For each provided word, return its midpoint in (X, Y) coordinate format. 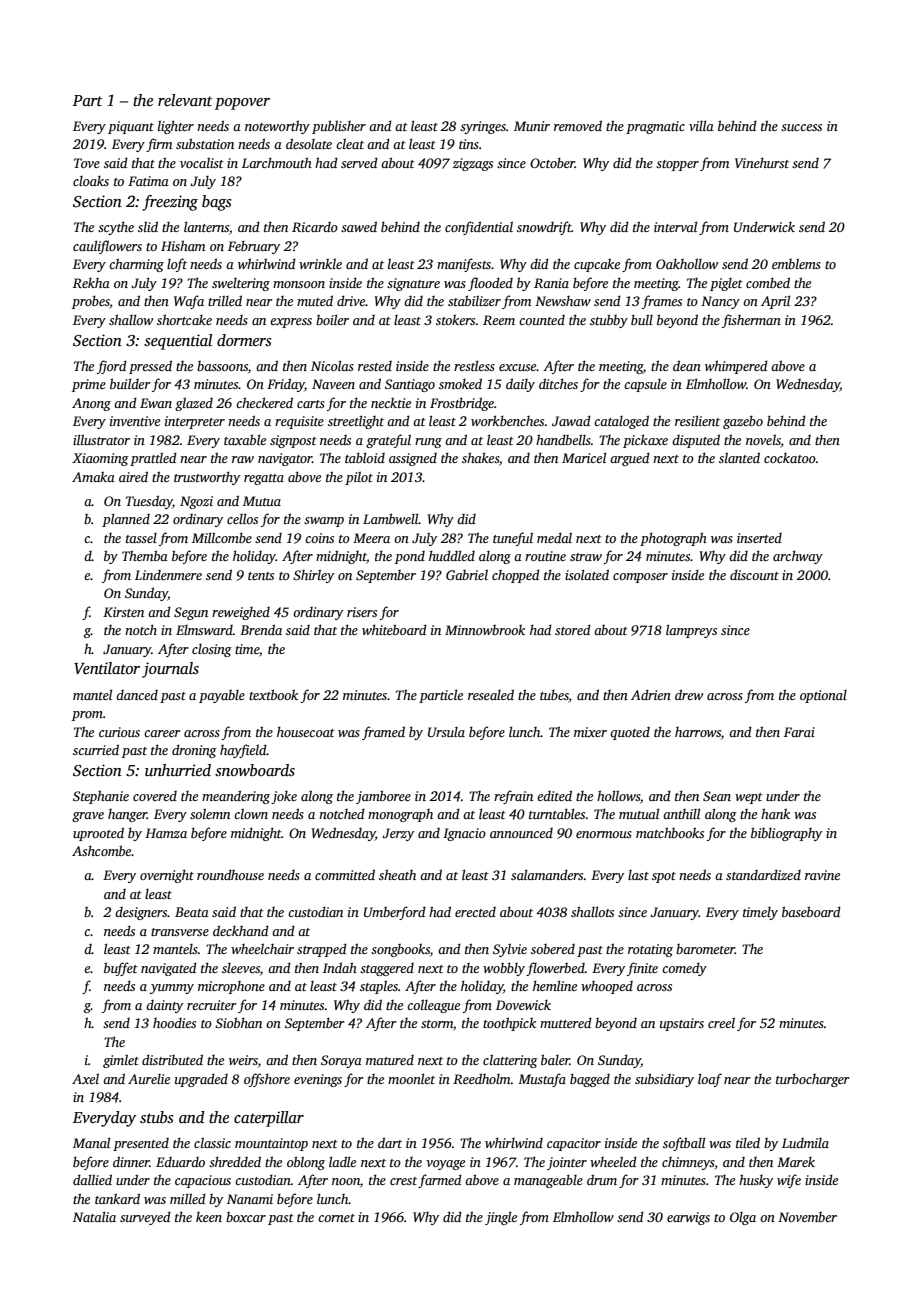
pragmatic (655, 127)
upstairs (682, 1024)
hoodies (174, 1023)
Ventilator (107, 668)
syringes (483, 127)
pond (410, 557)
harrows (698, 732)
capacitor (574, 1144)
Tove (87, 163)
